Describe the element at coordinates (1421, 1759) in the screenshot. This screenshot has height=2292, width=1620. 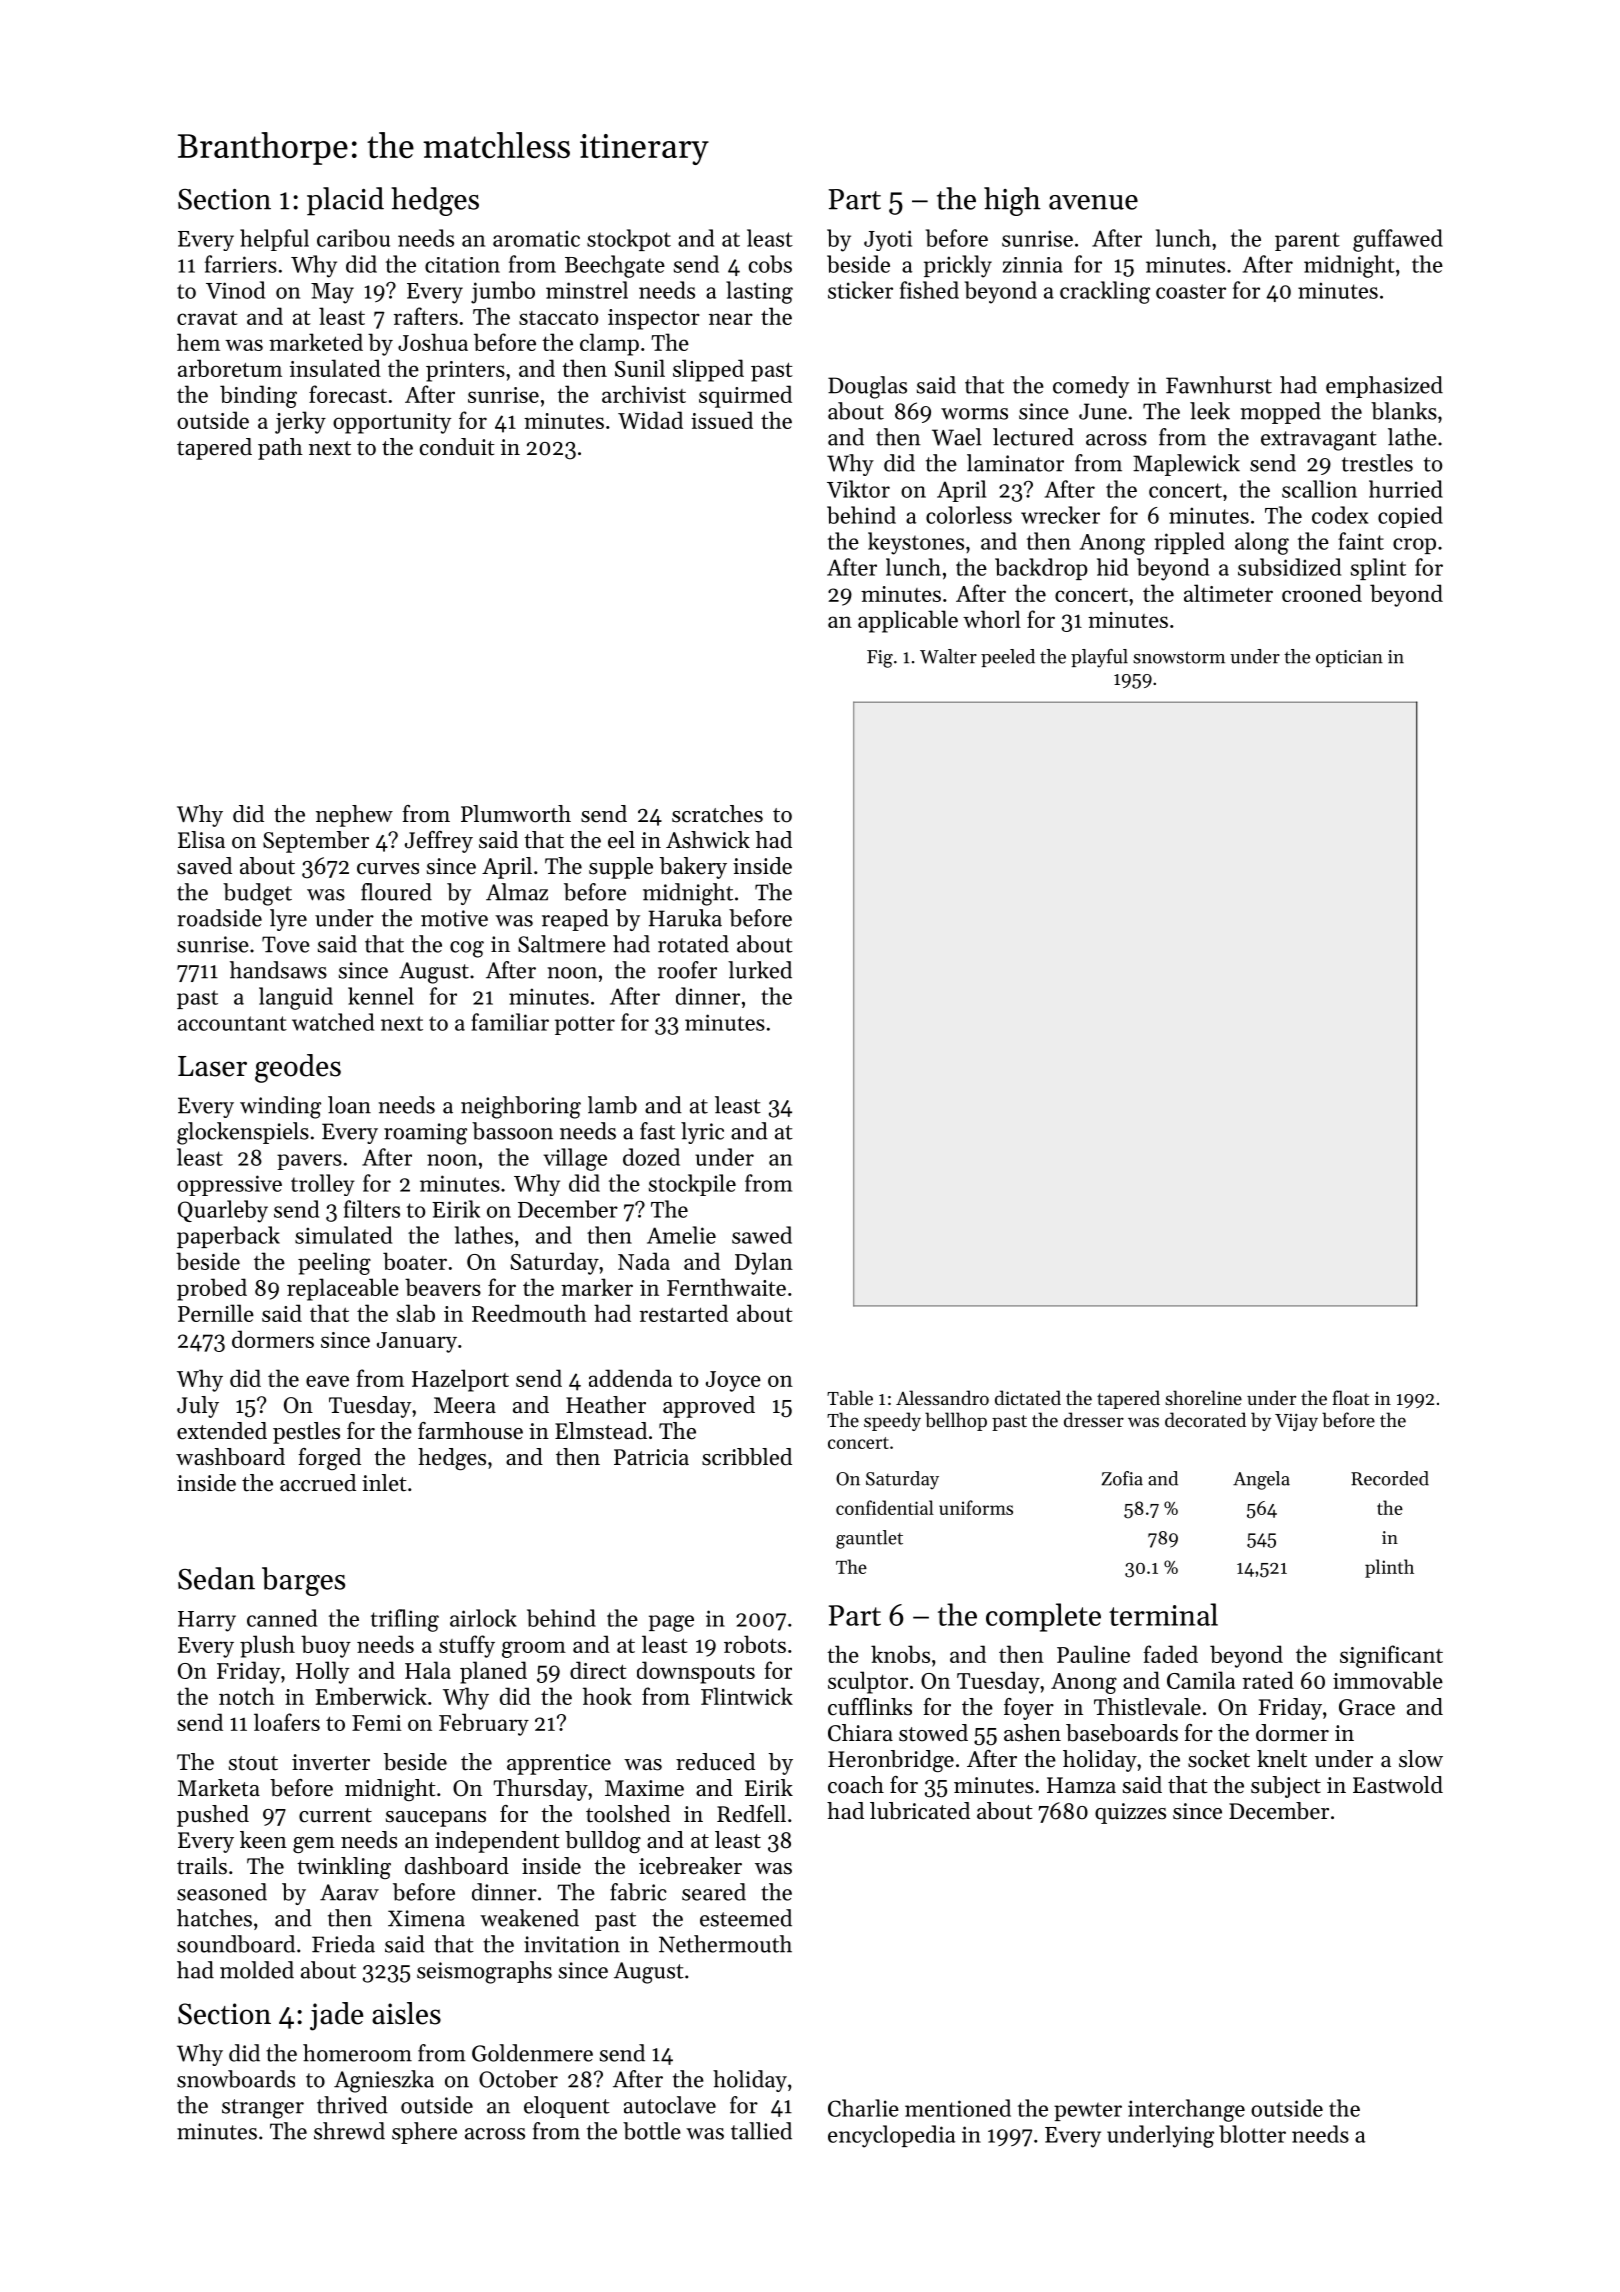
I see `slow` at that location.
